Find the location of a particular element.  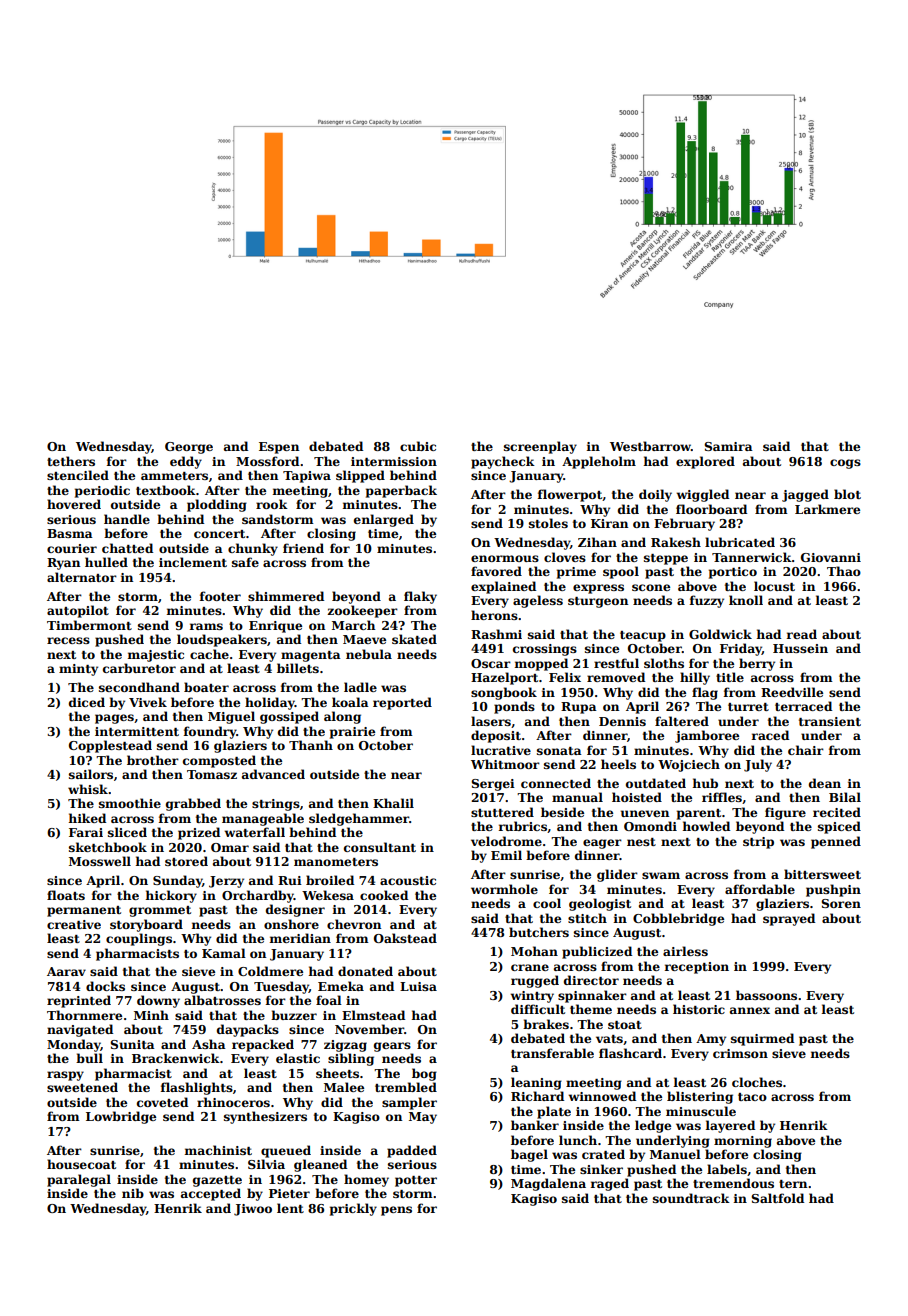

autopilot is located at coordinates (78, 611).
